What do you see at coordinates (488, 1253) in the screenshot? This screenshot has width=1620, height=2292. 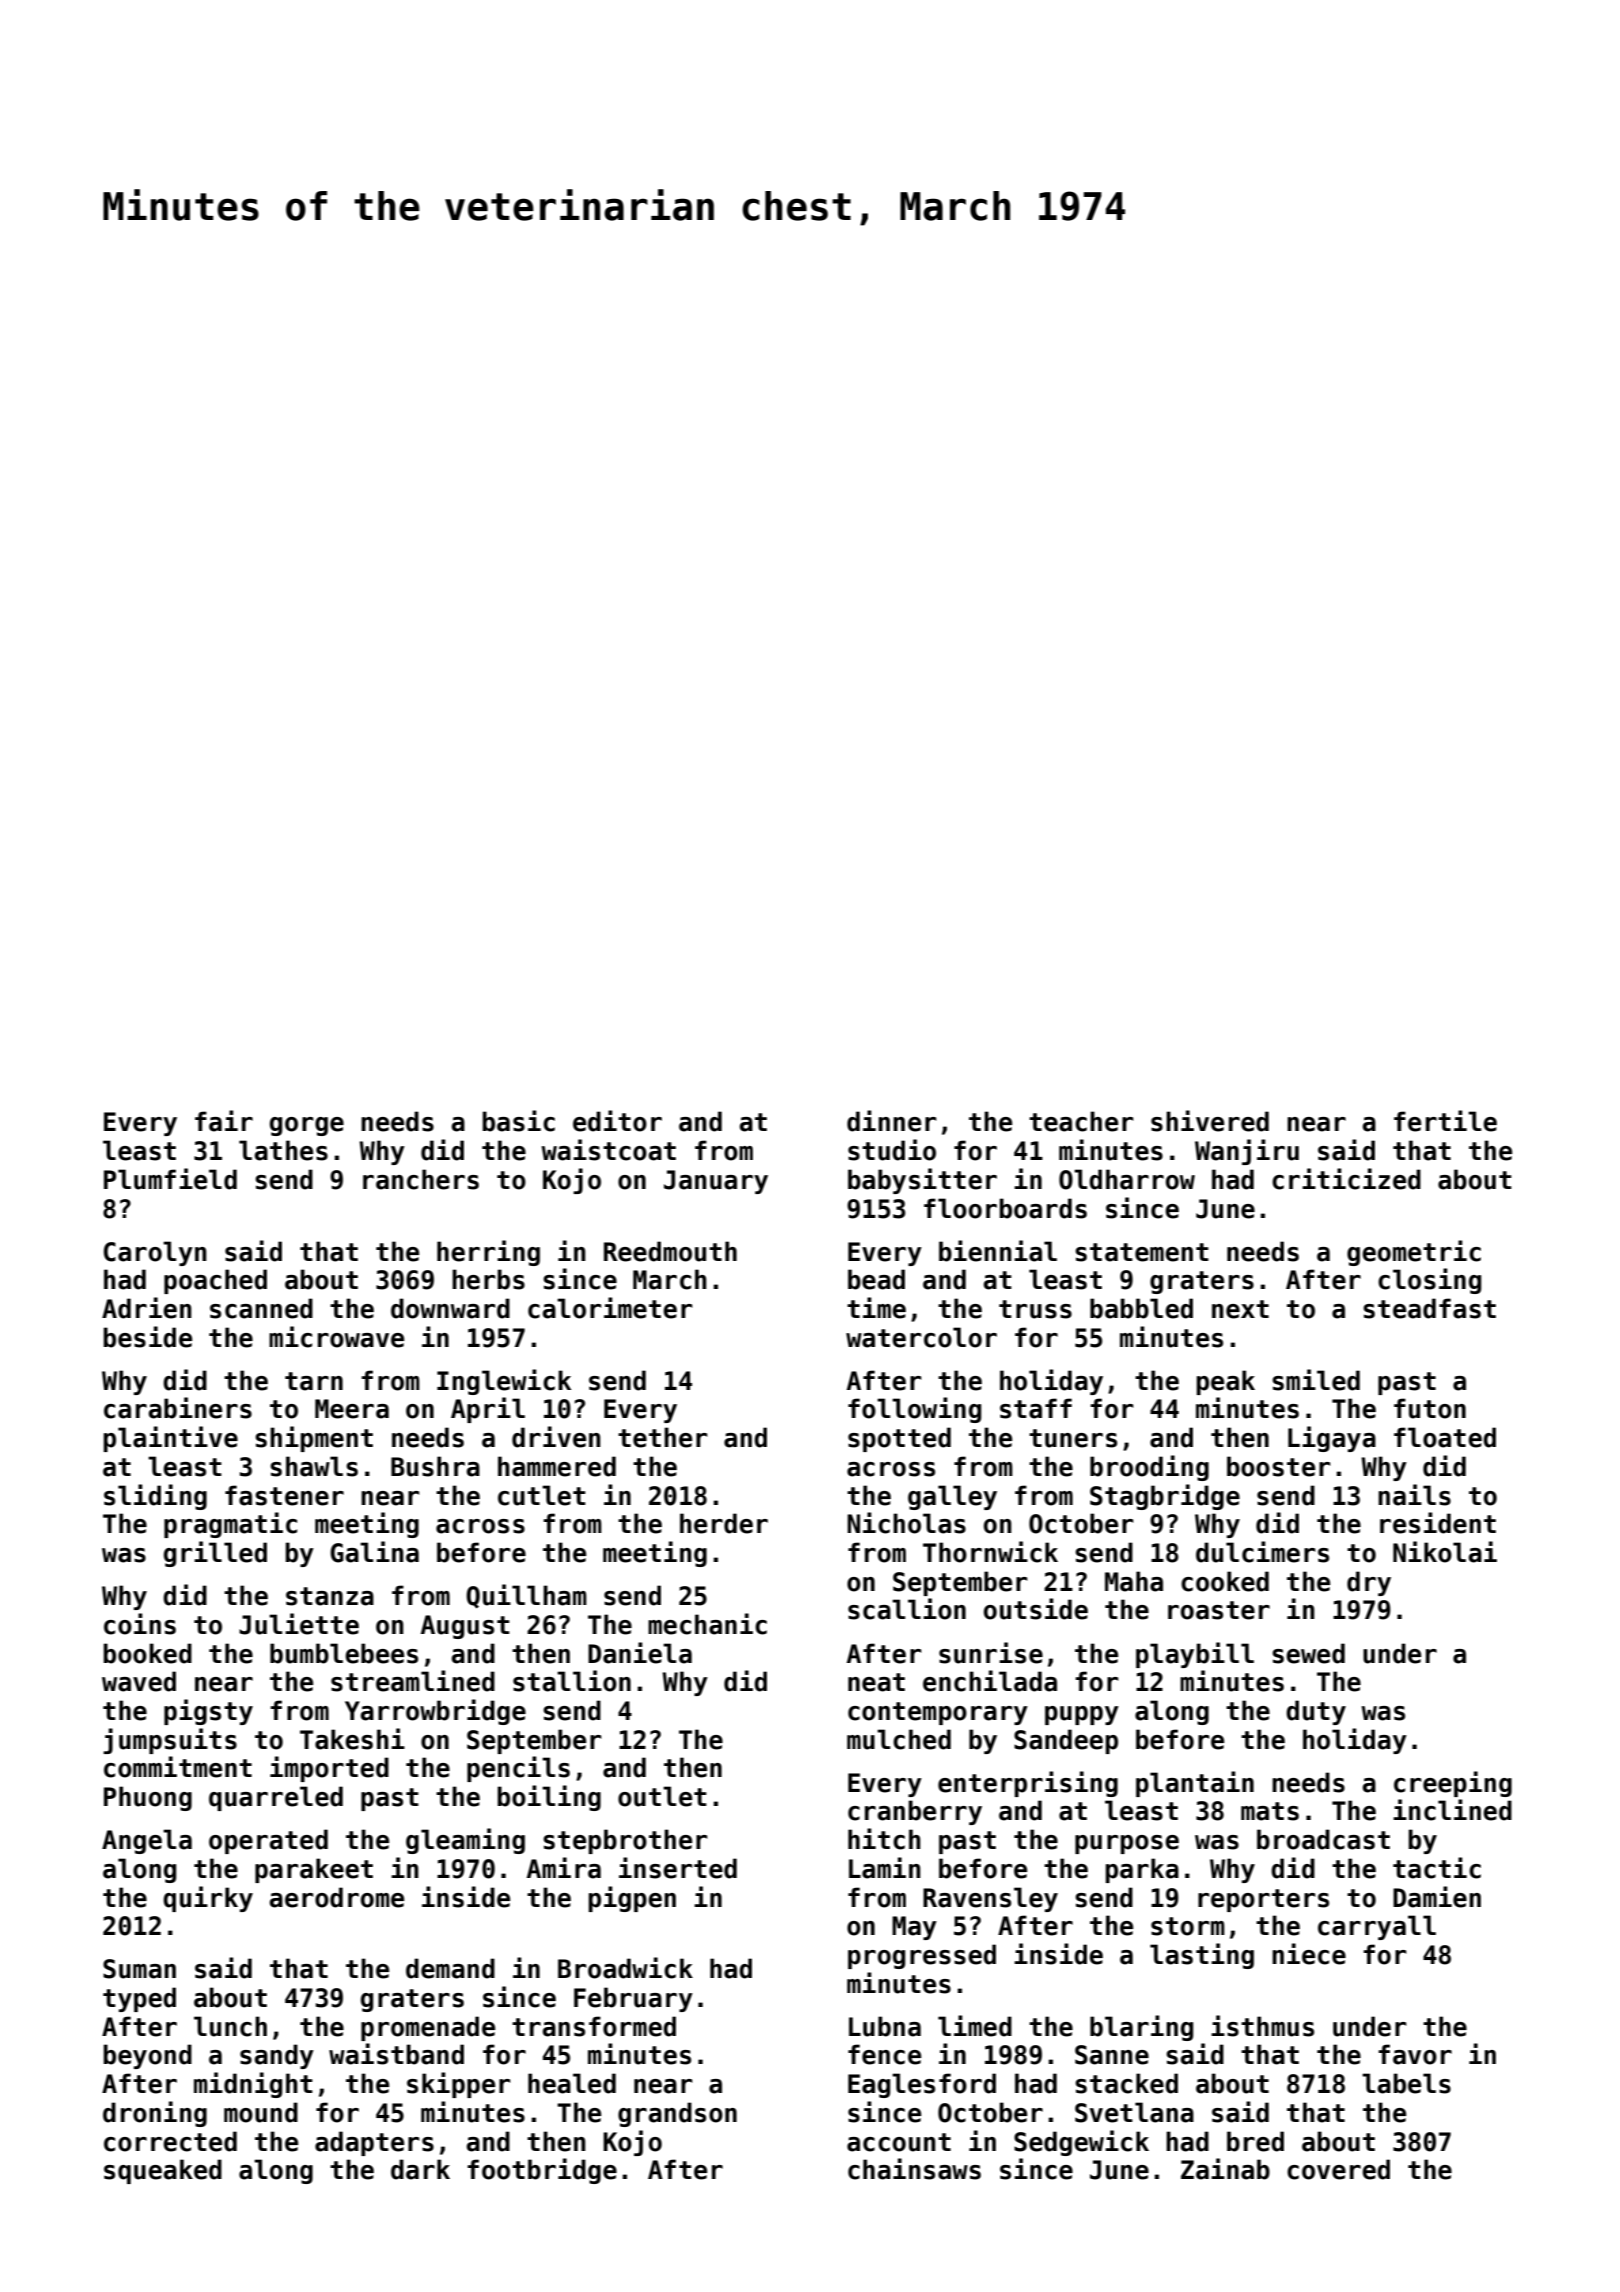 I see `herring` at bounding box center [488, 1253].
